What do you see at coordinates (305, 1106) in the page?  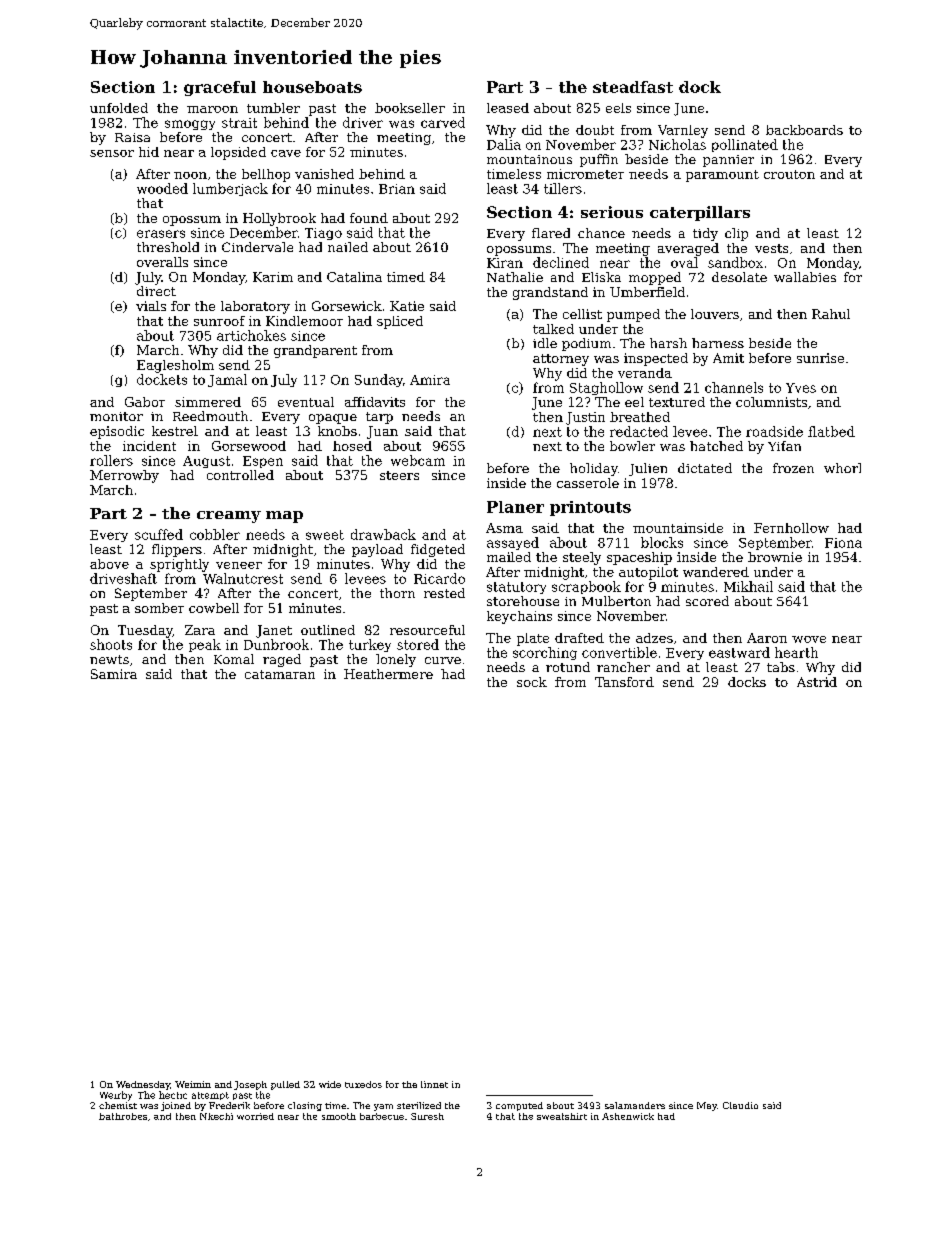 I see `closing` at bounding box center [305, 1106].
